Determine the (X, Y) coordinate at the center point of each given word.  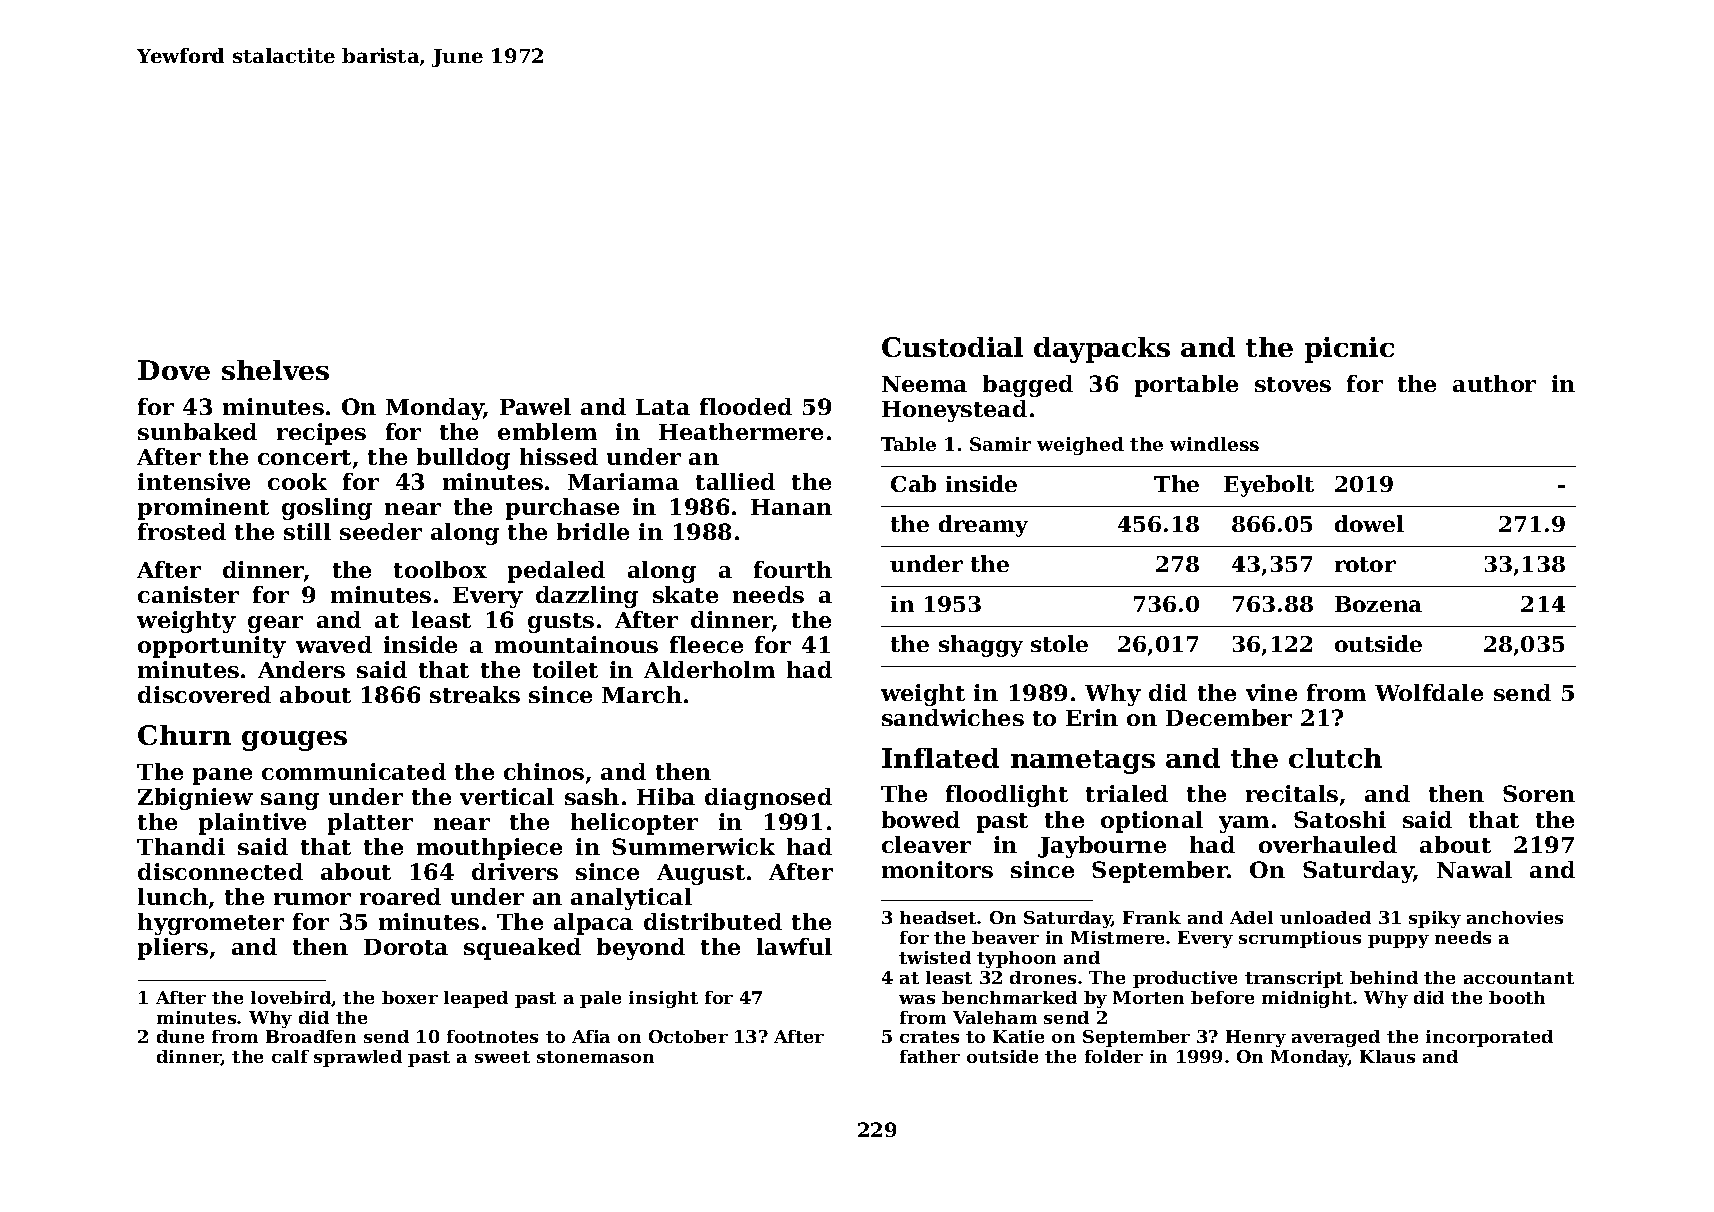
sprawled (358, 1058)
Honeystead (954, 411)
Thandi (181, 846)
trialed (1127, 793)
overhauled (1328, 844)
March (642, 694)
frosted (182, 531)
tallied (735, 481)
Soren (1539, 793)
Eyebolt (1269, 486)
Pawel (535, 406)
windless (1214, 444)
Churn (184, 735)
